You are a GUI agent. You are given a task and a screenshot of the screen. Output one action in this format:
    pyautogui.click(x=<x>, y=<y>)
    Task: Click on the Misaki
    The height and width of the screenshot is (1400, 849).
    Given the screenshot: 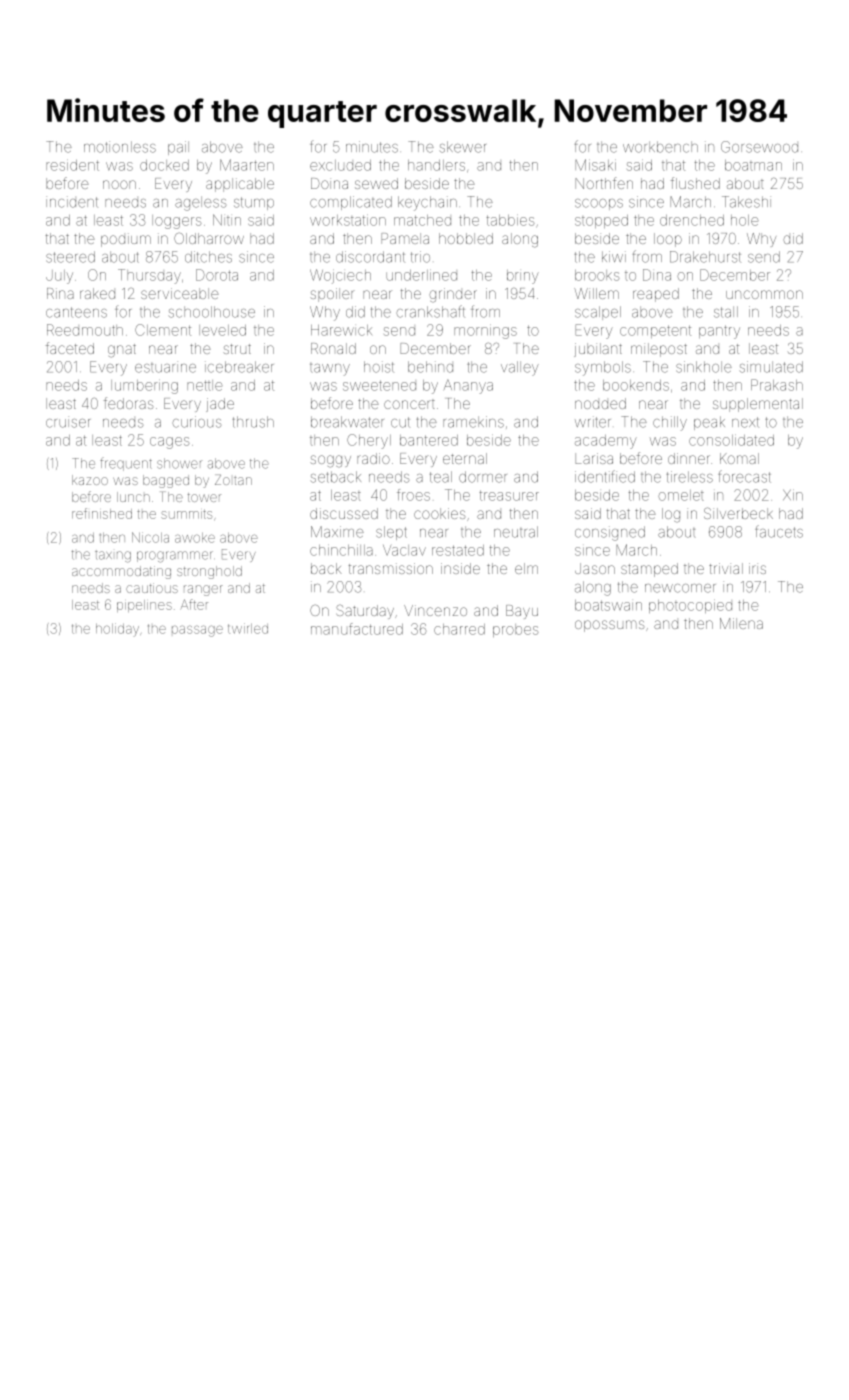 What is the action you would take?
    pyautogui.click(x=595, y=165)
